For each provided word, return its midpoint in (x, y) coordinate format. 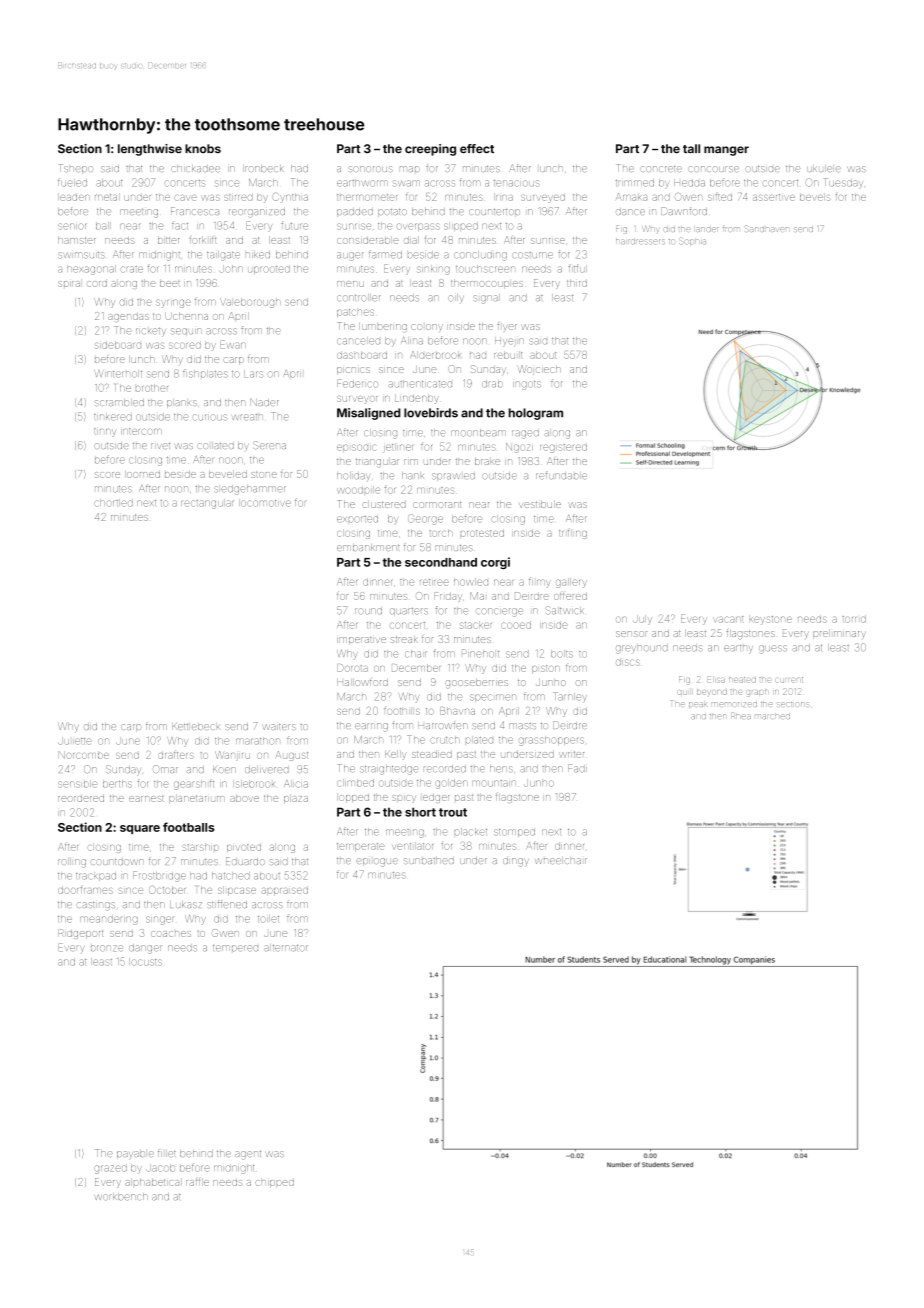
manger (726, 151)
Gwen (225, 933)
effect (477, 148)
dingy (516, 861)
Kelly (396, 755)
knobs (203, 148)
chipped (274, 1184)
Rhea (741, 716)
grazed (110, 1169)
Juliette (74, 741)
